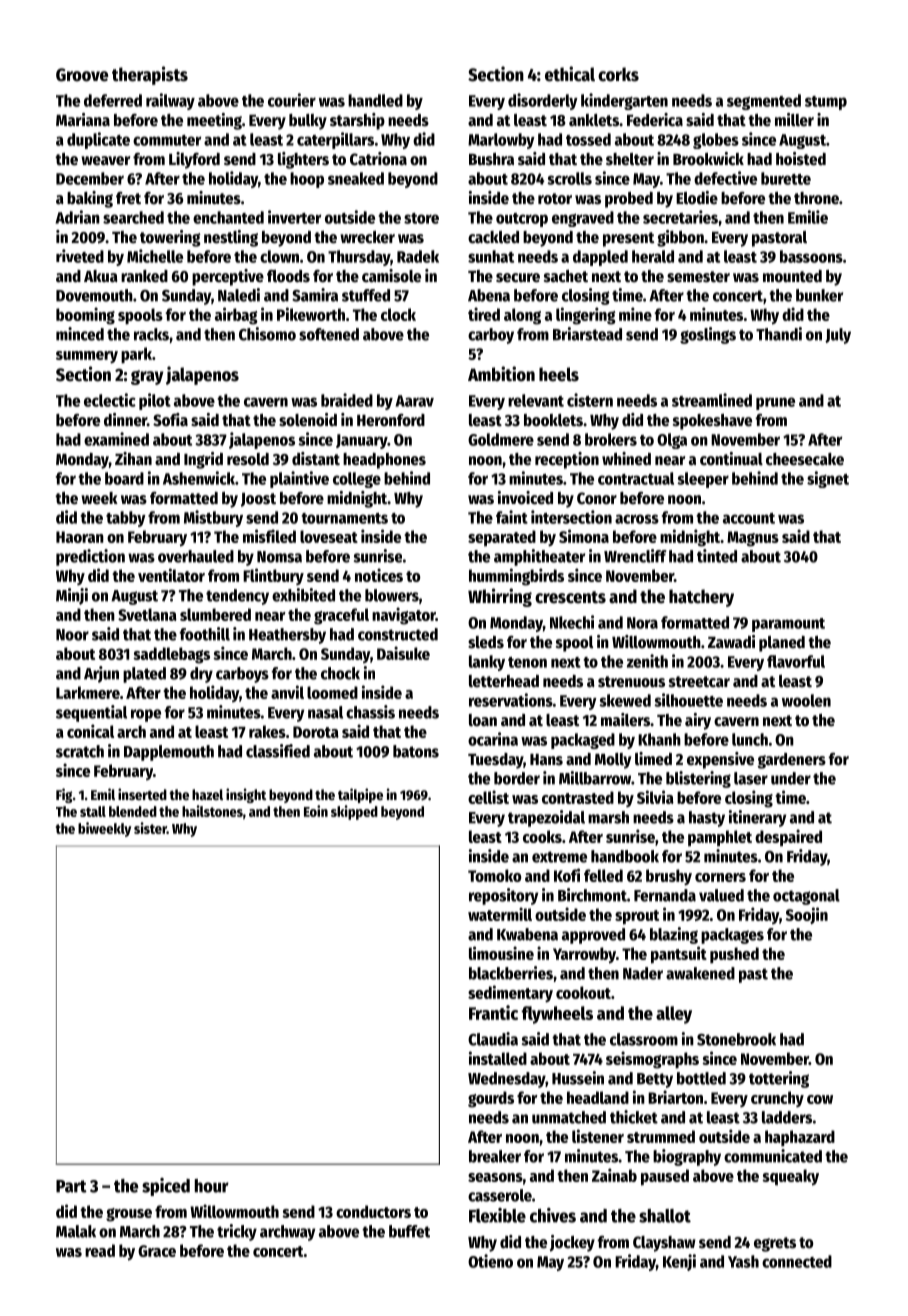 The width and height of the screenshot is (908, 1316). I want to click on lanky, so click(487, 663).
